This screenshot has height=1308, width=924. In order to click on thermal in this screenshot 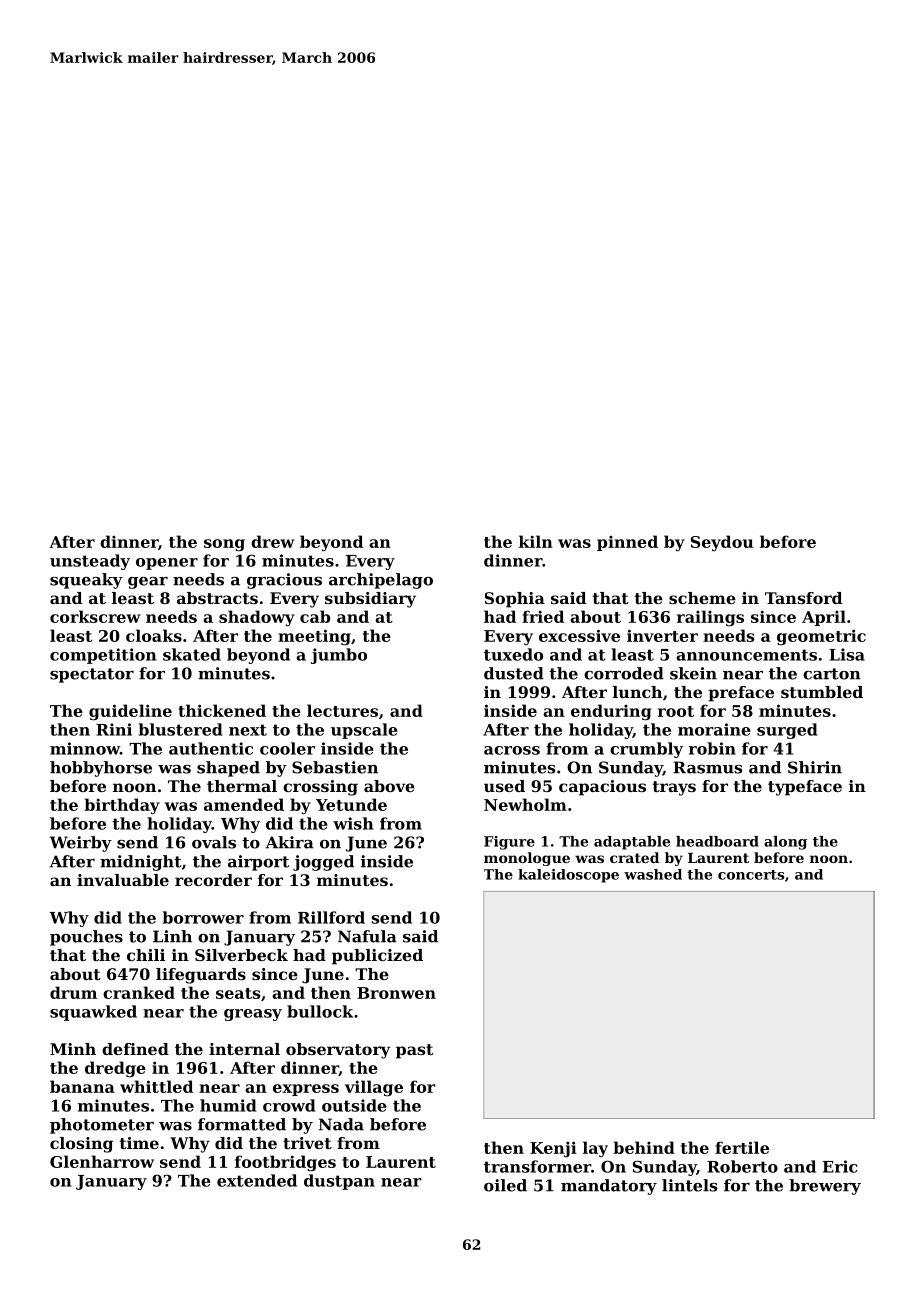, I will do `click(242, 786)`.
